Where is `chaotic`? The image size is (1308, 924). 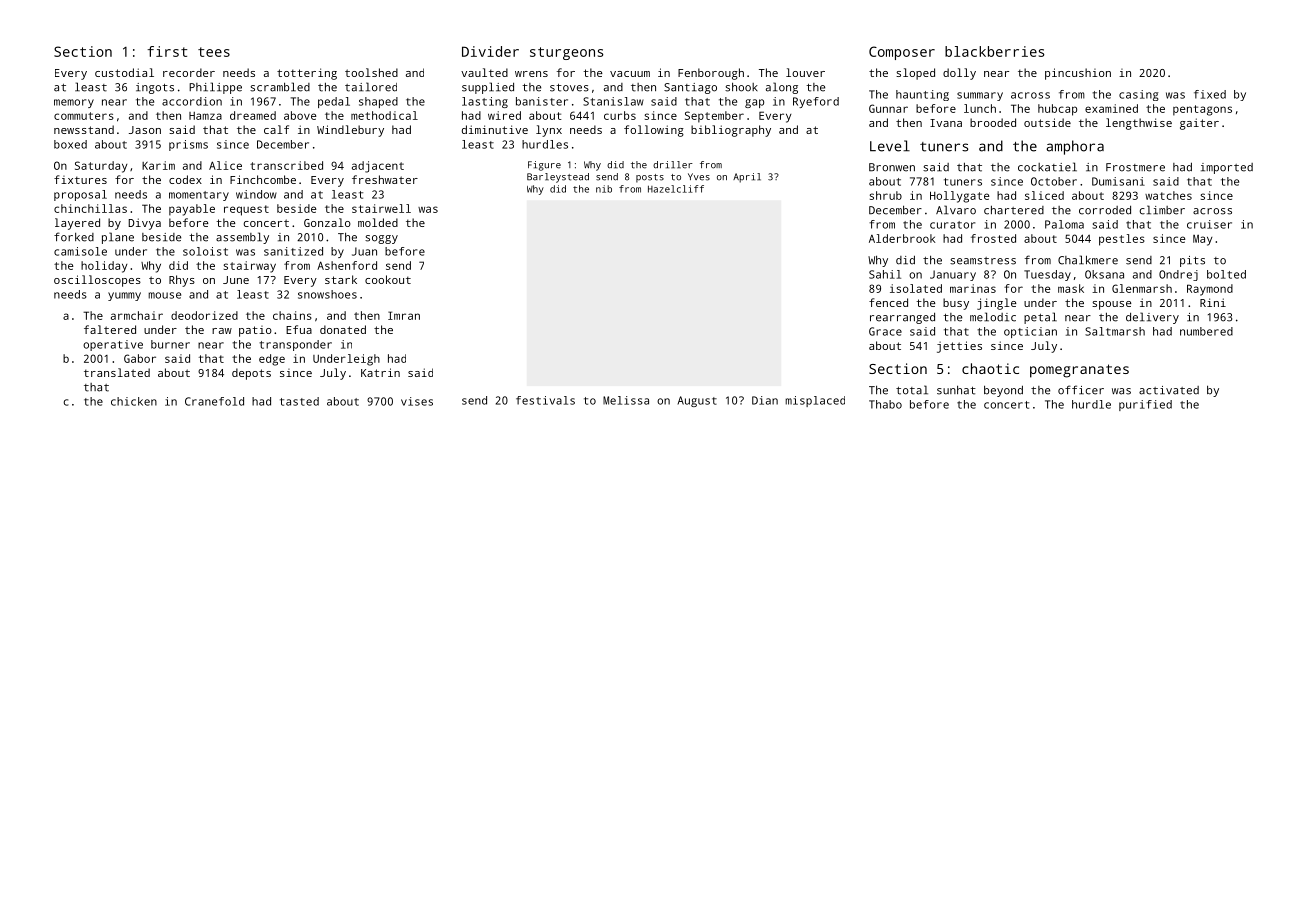
chaotic is located at coordinates (990, 368).
